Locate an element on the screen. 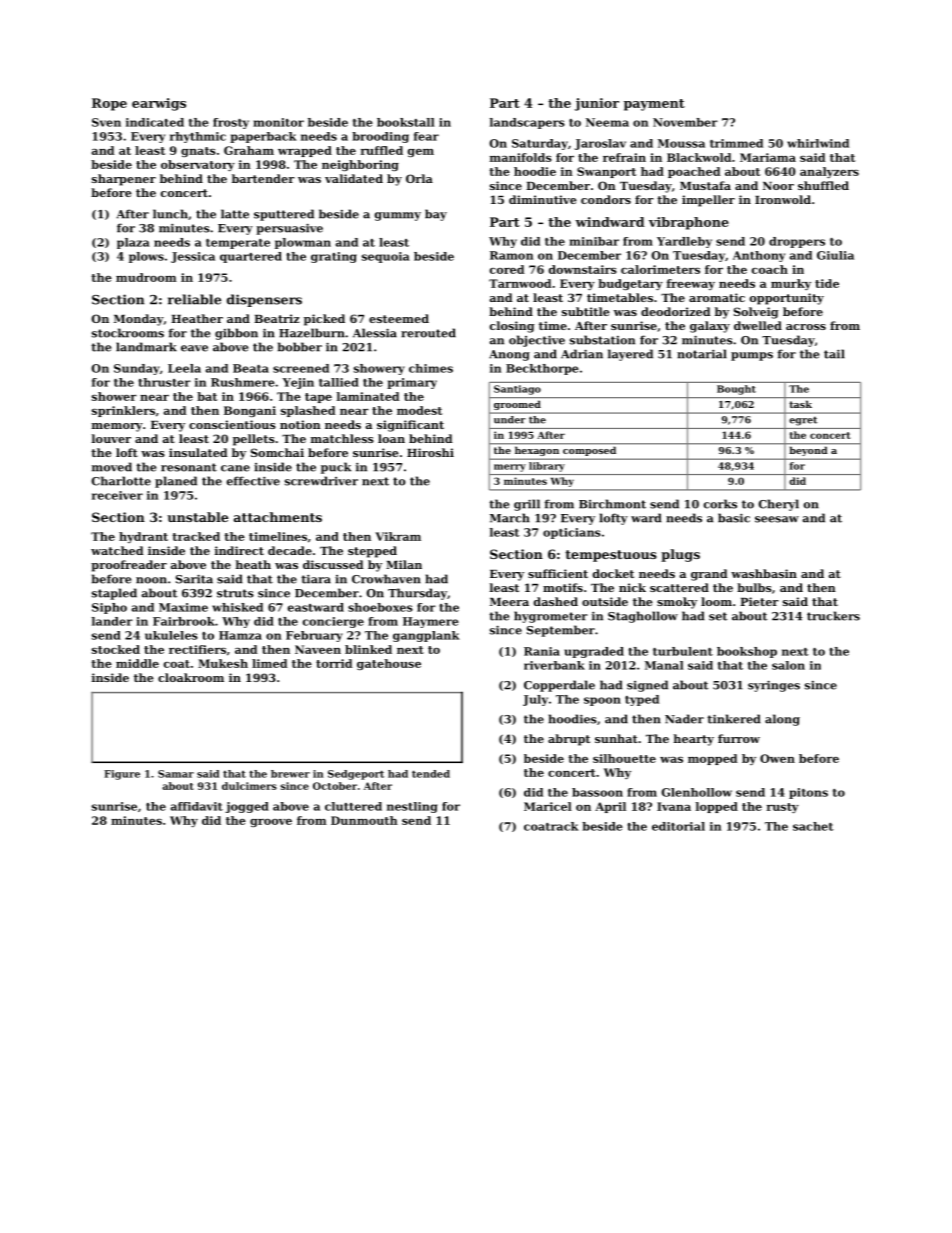 The height and width of the screenshot is (1233, 952). tracked is located at coordinates (196, 536).
